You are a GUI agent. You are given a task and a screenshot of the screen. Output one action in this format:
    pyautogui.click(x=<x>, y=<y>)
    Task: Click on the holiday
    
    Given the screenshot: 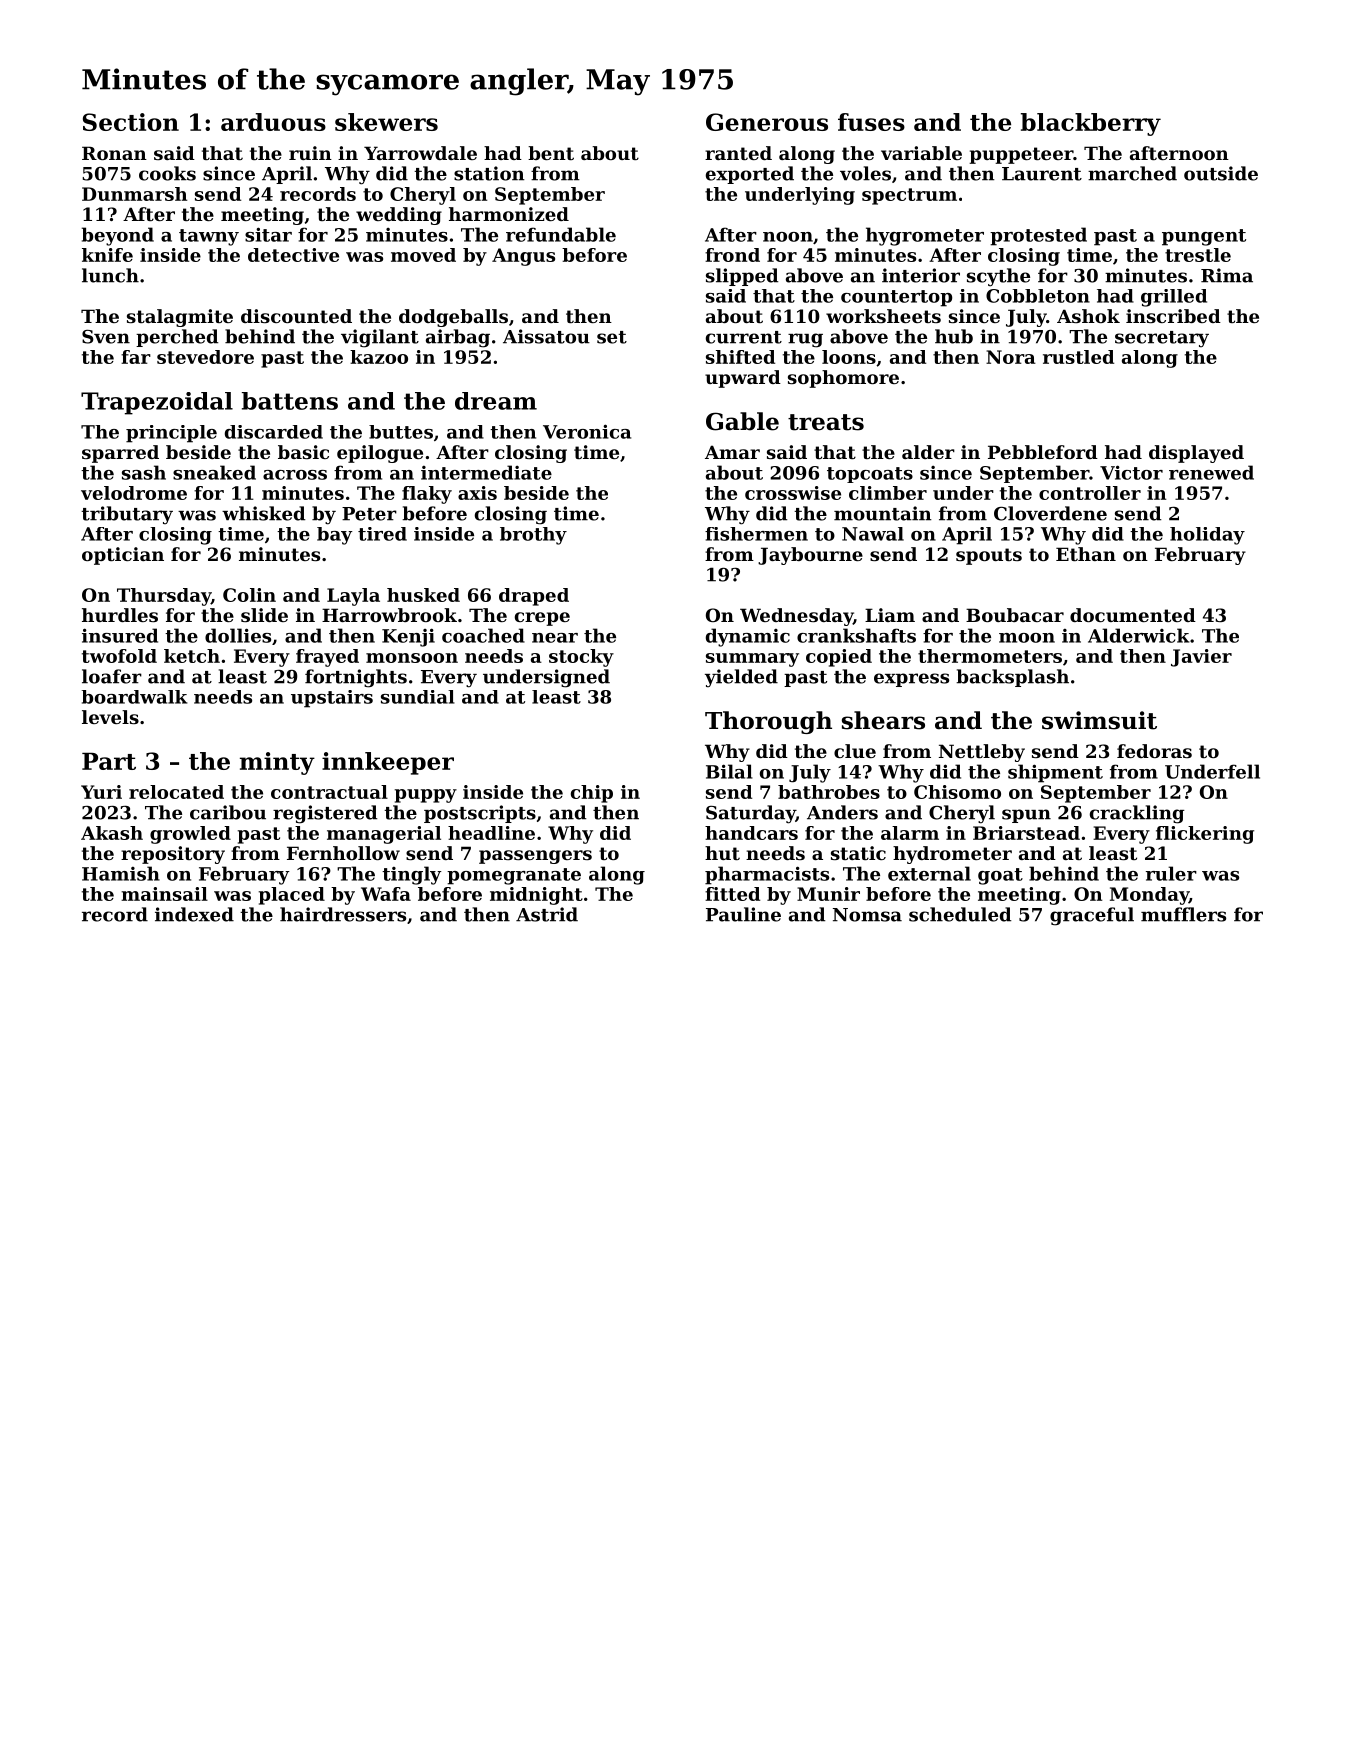 What is the action you would take?
    pyautogui.click(x=1207, y=536)
